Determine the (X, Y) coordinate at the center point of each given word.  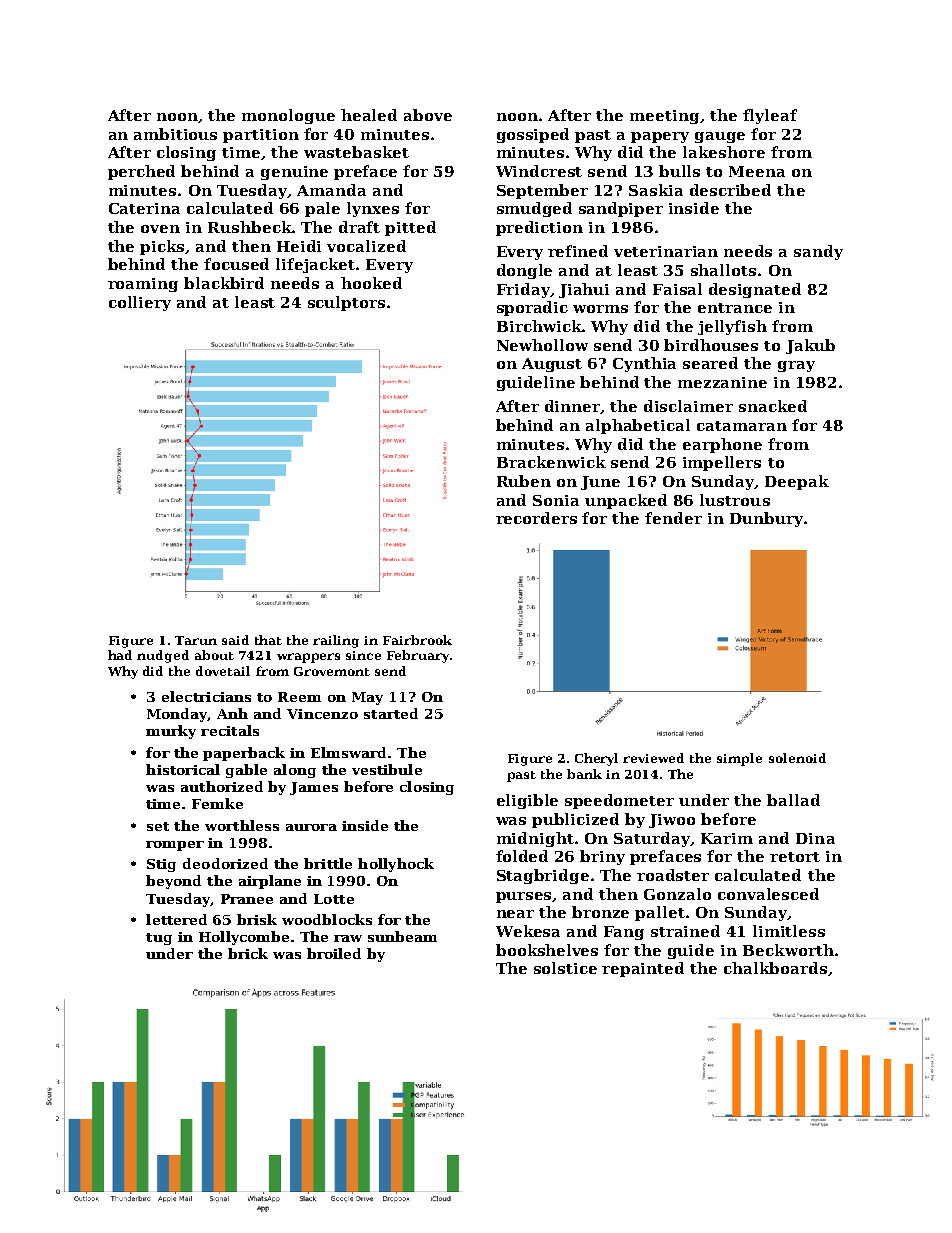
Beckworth (788, 950)
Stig (161, 865)
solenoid (797, 758)
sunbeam (402, 936)
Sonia (556, 500)
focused (236, 264)
